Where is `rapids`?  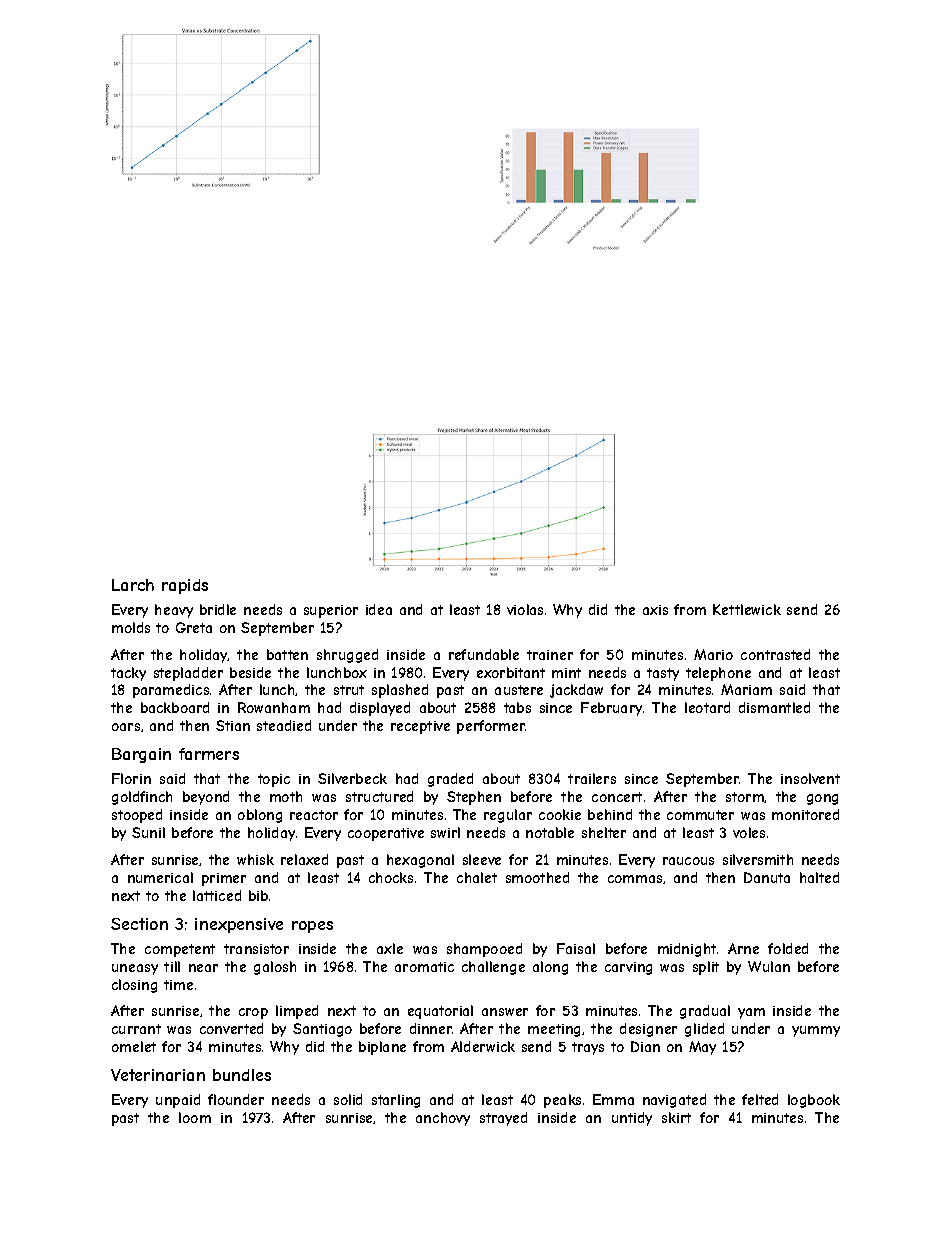
rapids is located at coordinates (185, 586).
